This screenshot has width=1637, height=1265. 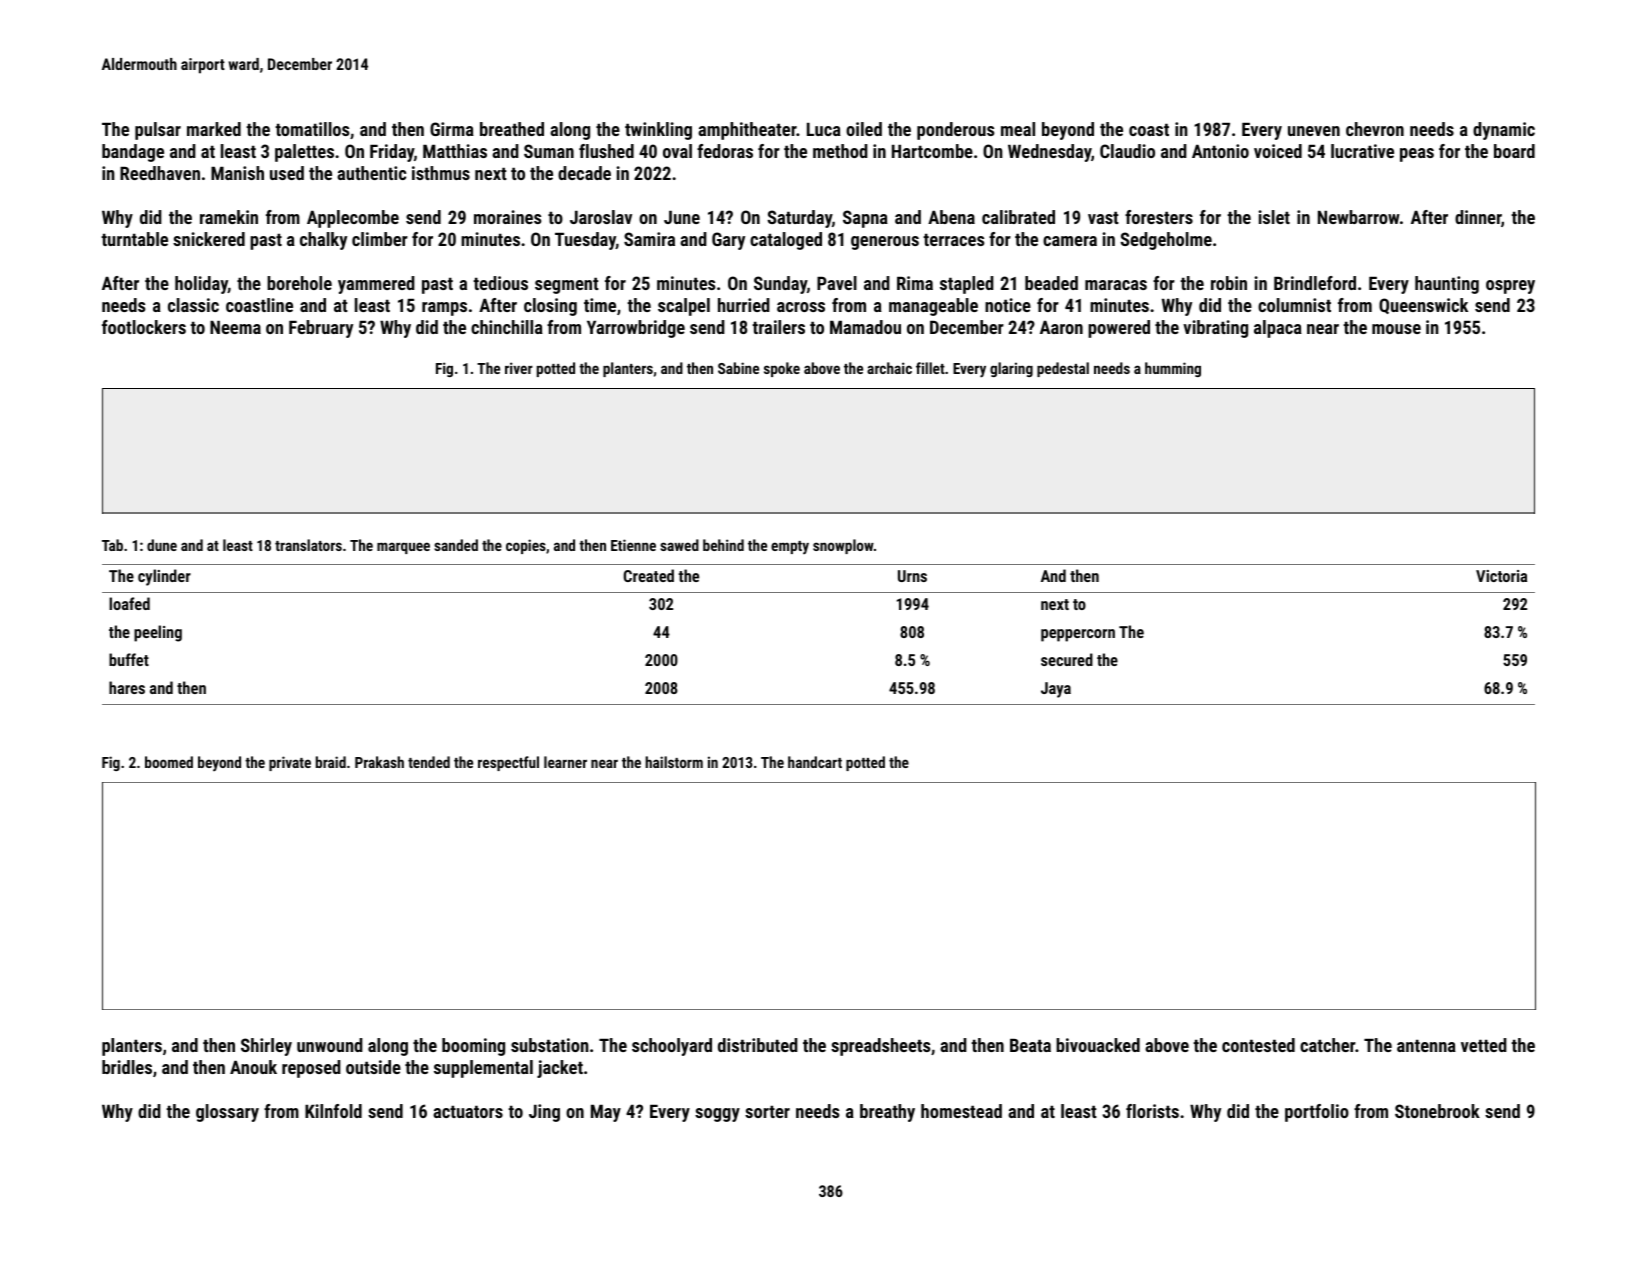 I want to click on Jaya, so click(x=1056, y=690).
